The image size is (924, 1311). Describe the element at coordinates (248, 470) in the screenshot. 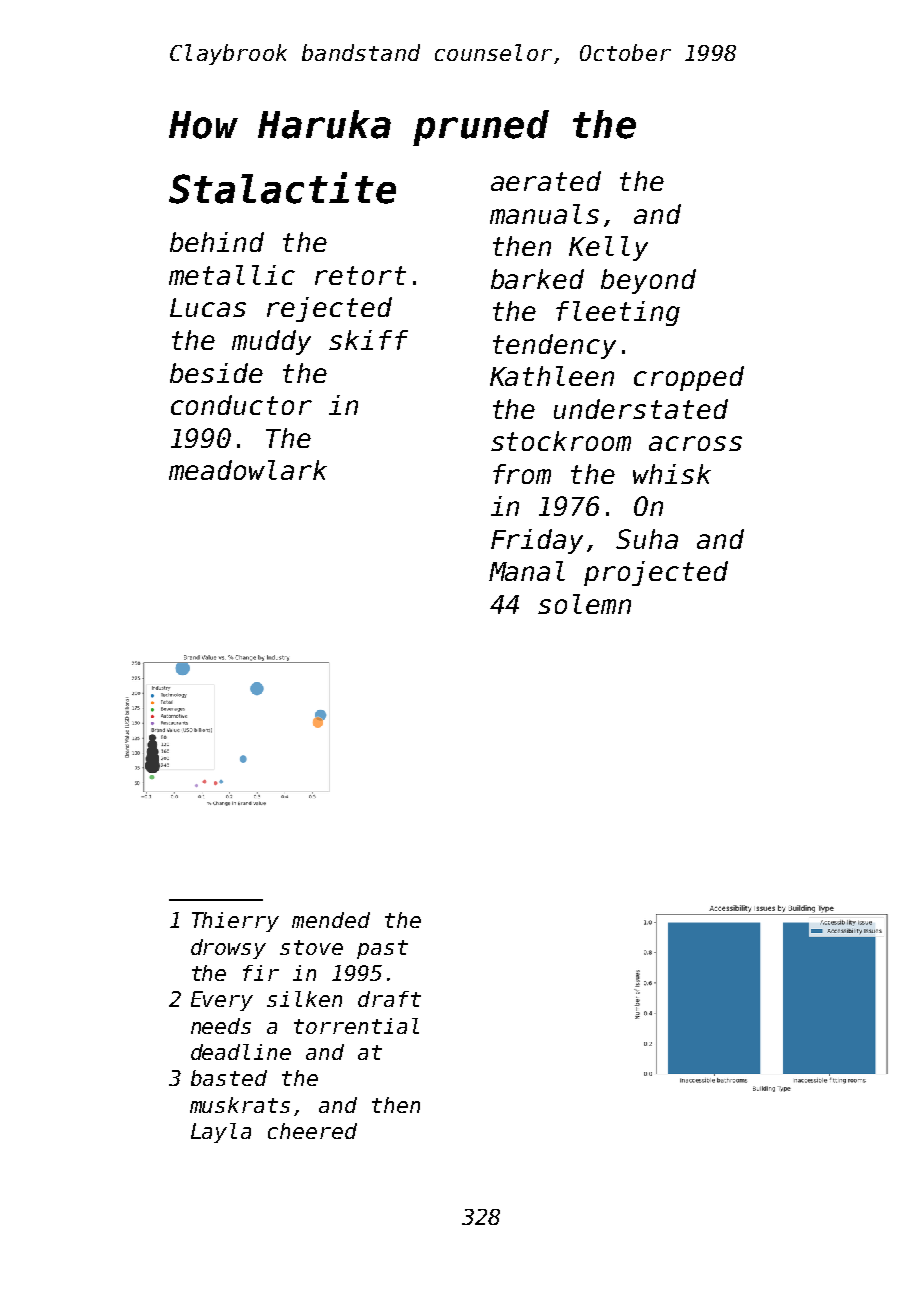

I see `meadowlark` at that location.
